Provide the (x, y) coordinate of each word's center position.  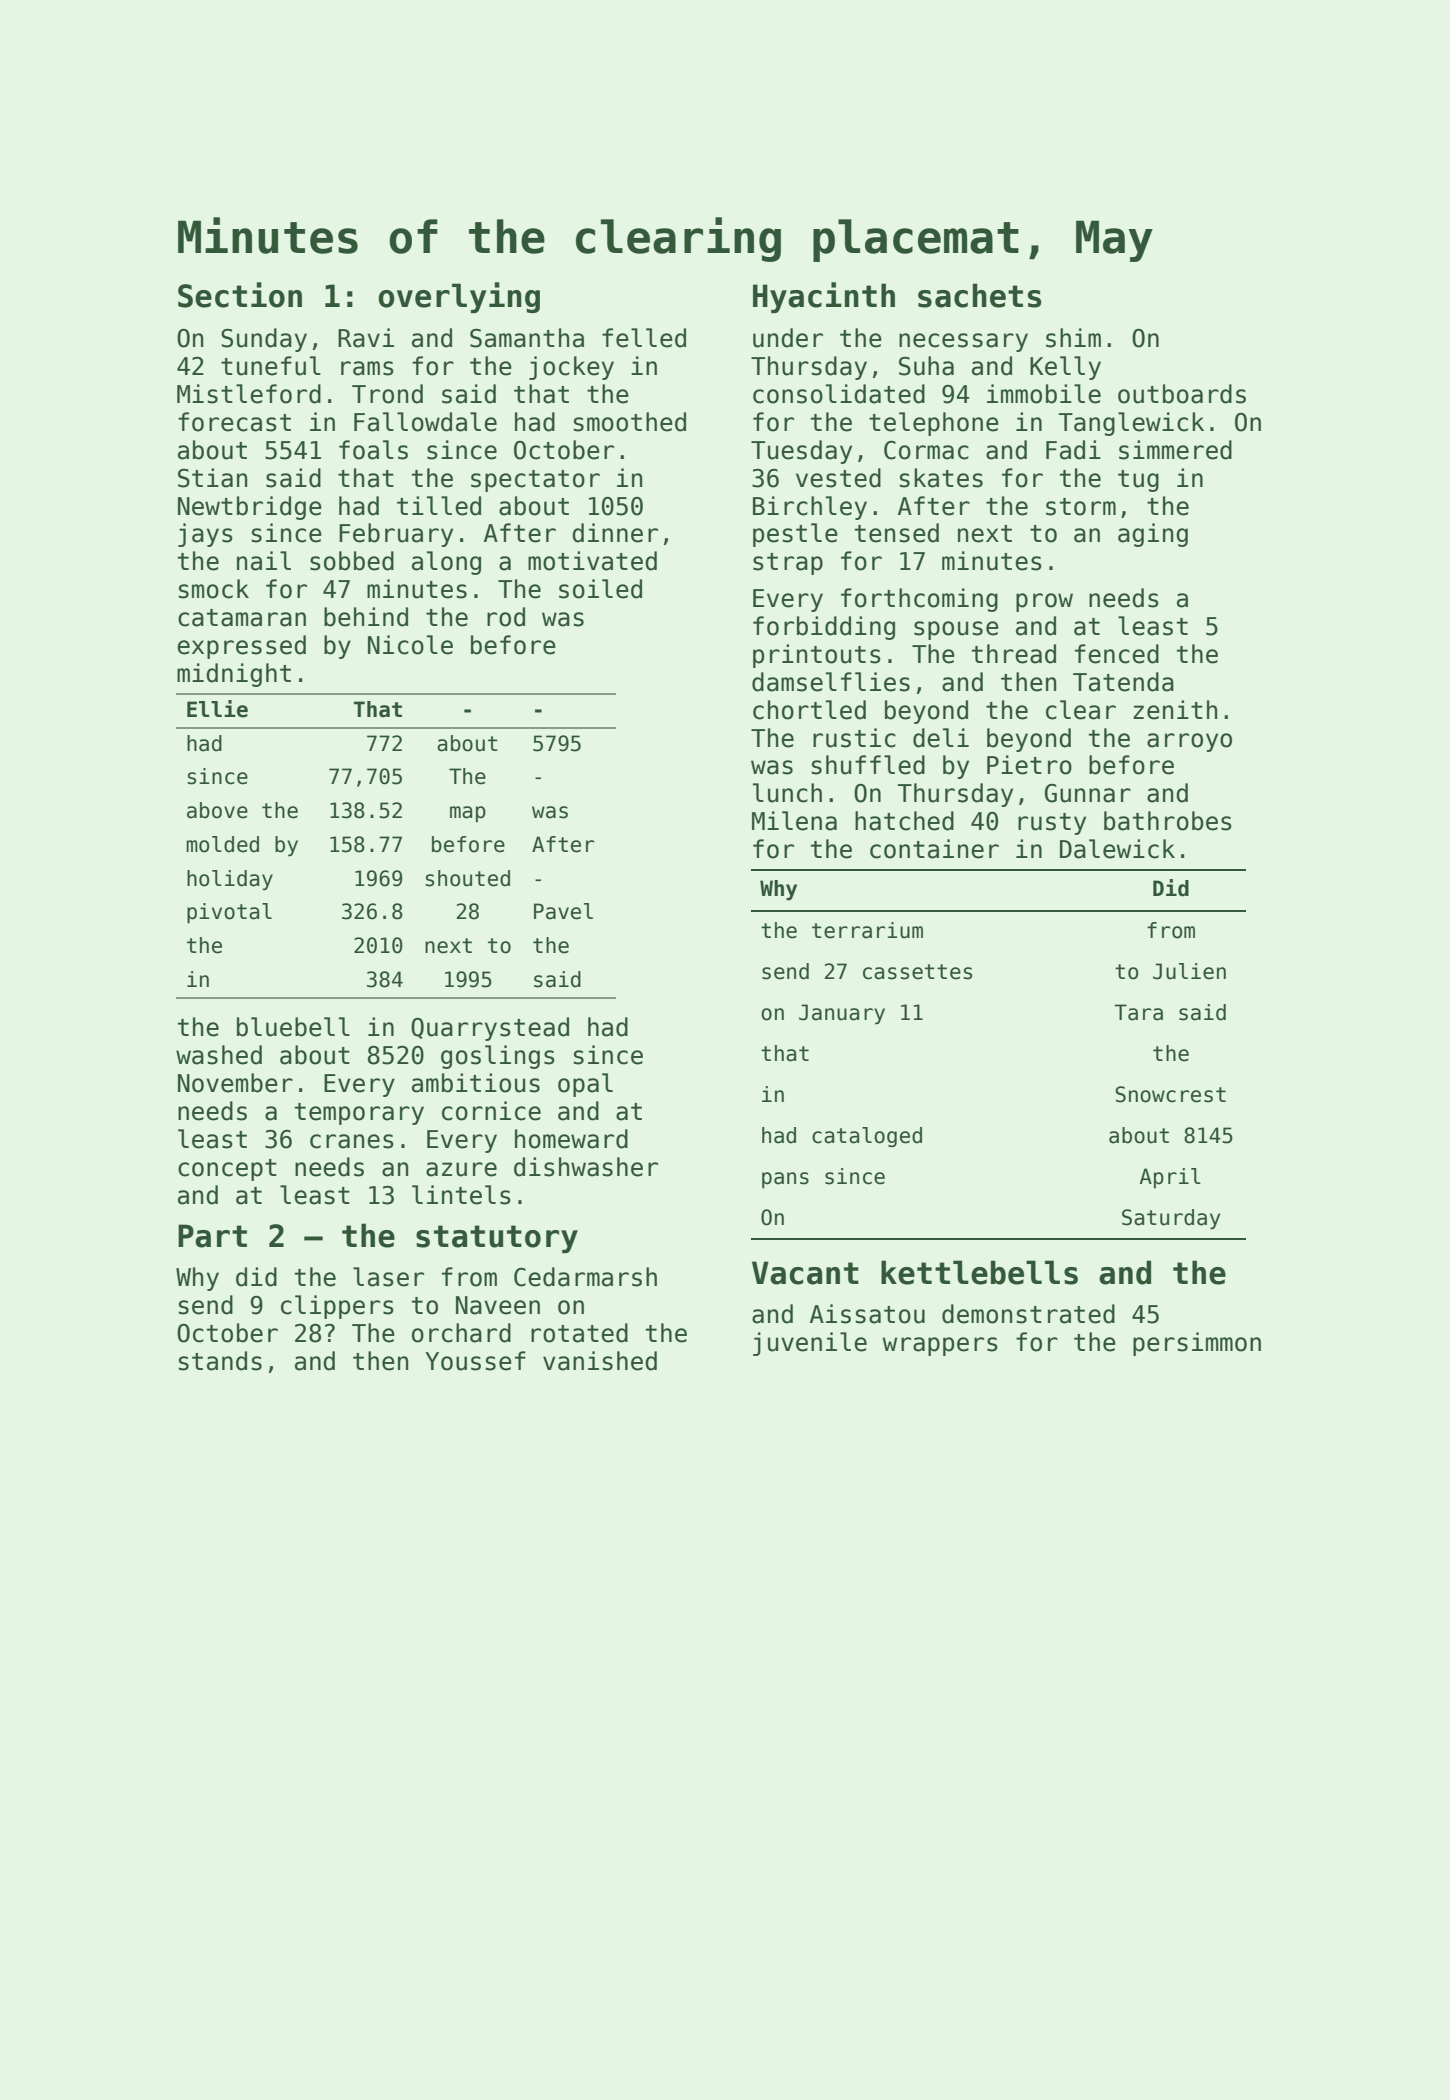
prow (1044, 602)
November (235, 1083)
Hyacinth (824, 297)
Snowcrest (1170, 1094)
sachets (980, 295)
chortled (809, 710)
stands (220, 1361)
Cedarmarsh (585, 1277)
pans (785, 1180)
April (1170, 1178)
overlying (459, 297)
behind (366, 617)
